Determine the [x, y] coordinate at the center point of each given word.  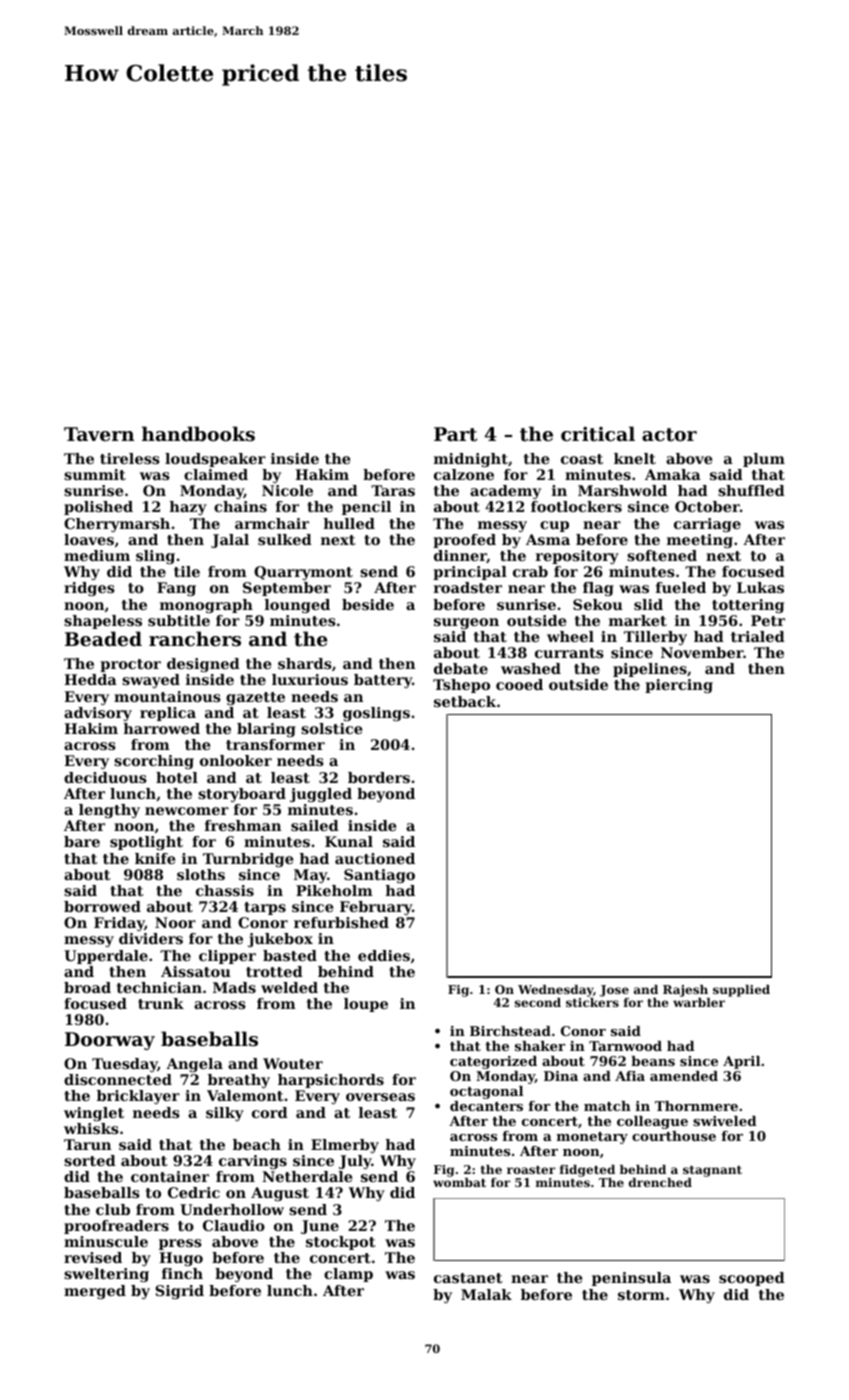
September [287, 589]
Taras [393, 490]
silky [225, 1114]
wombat [459, 1182]
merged [95, 1292]
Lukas [760, 587]
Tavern [99, 434]
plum [764, 460]
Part [455, 434]
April [741, 1062]
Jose [614, 991]
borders [379, 777]
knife [155, 858]
